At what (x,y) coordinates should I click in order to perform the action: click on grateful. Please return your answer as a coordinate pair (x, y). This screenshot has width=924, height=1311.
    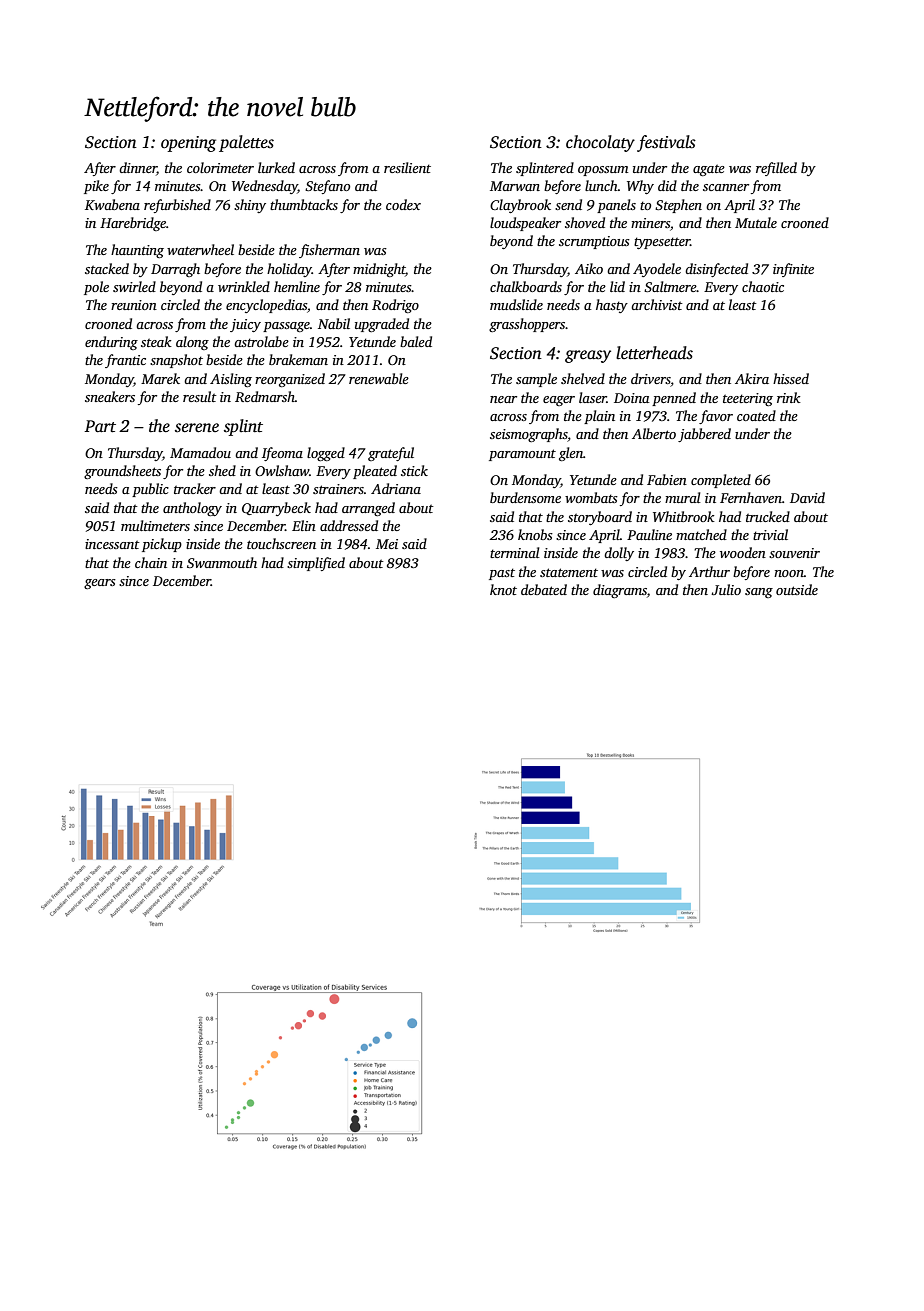
    Looking at the image, I should click on (391, 454).
